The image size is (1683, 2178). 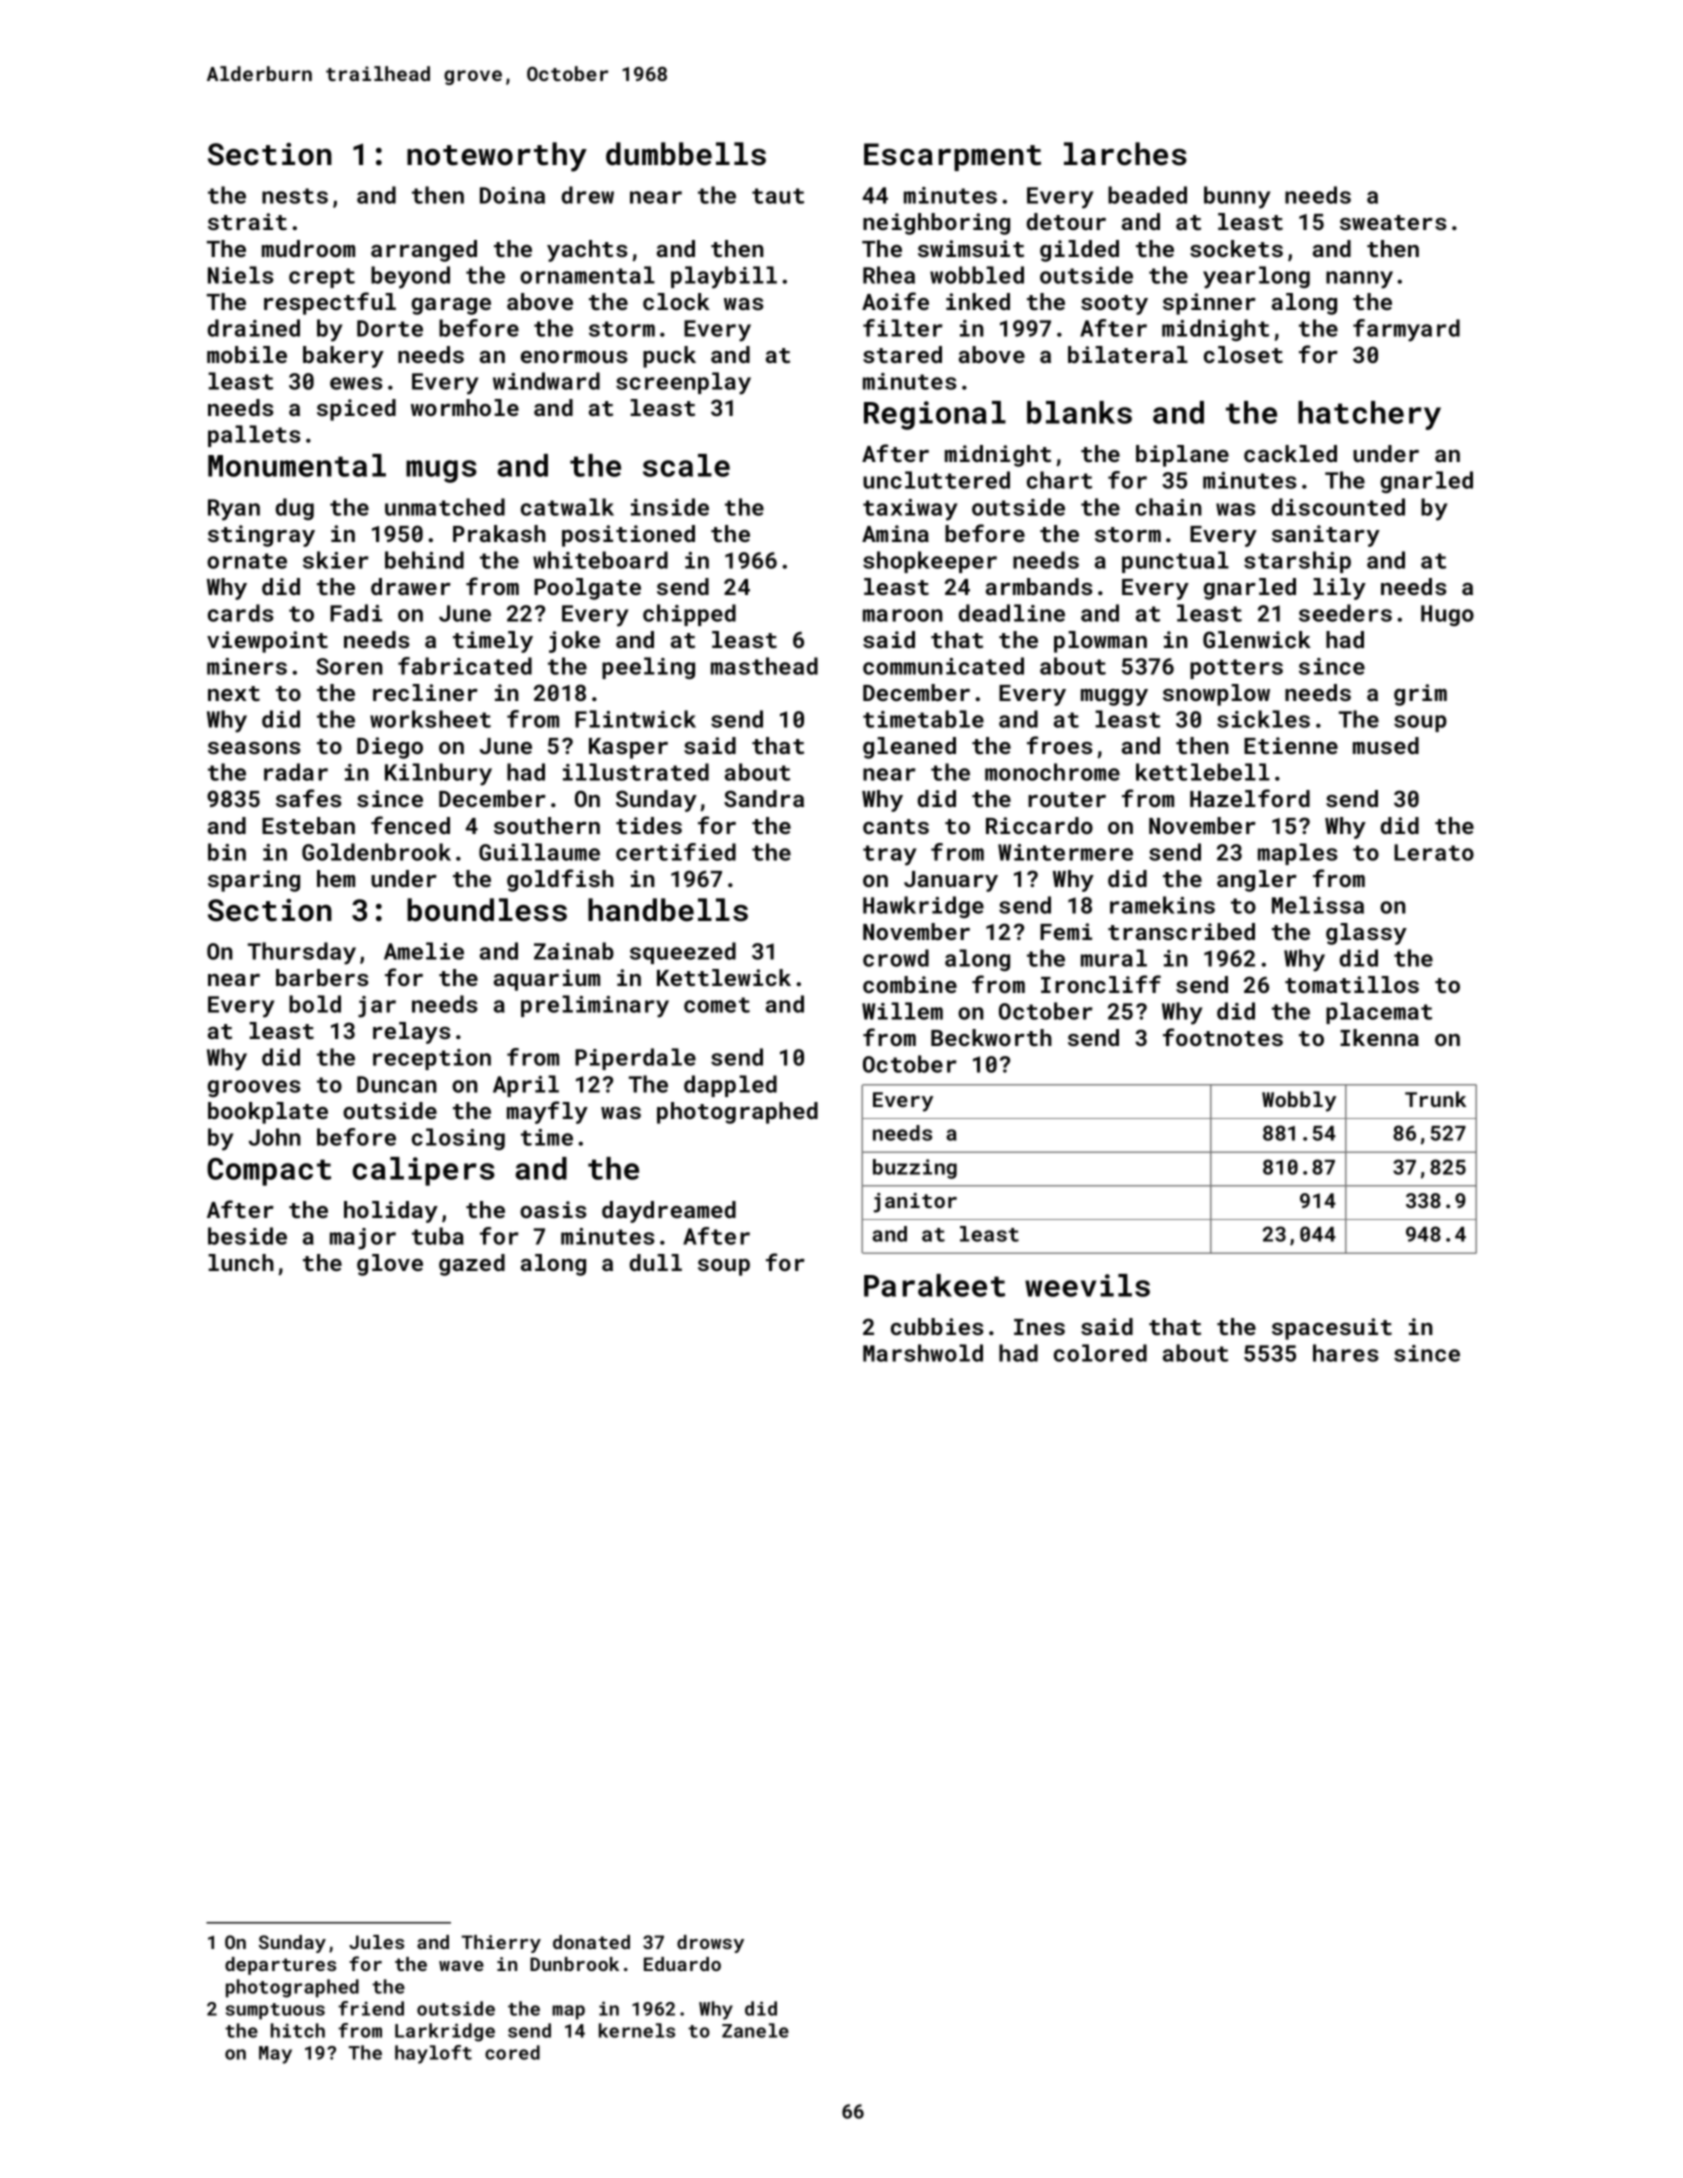 What do you see at coordinates (676, 852) in the document?
I see `certified` at bounding box center [676, 852].
